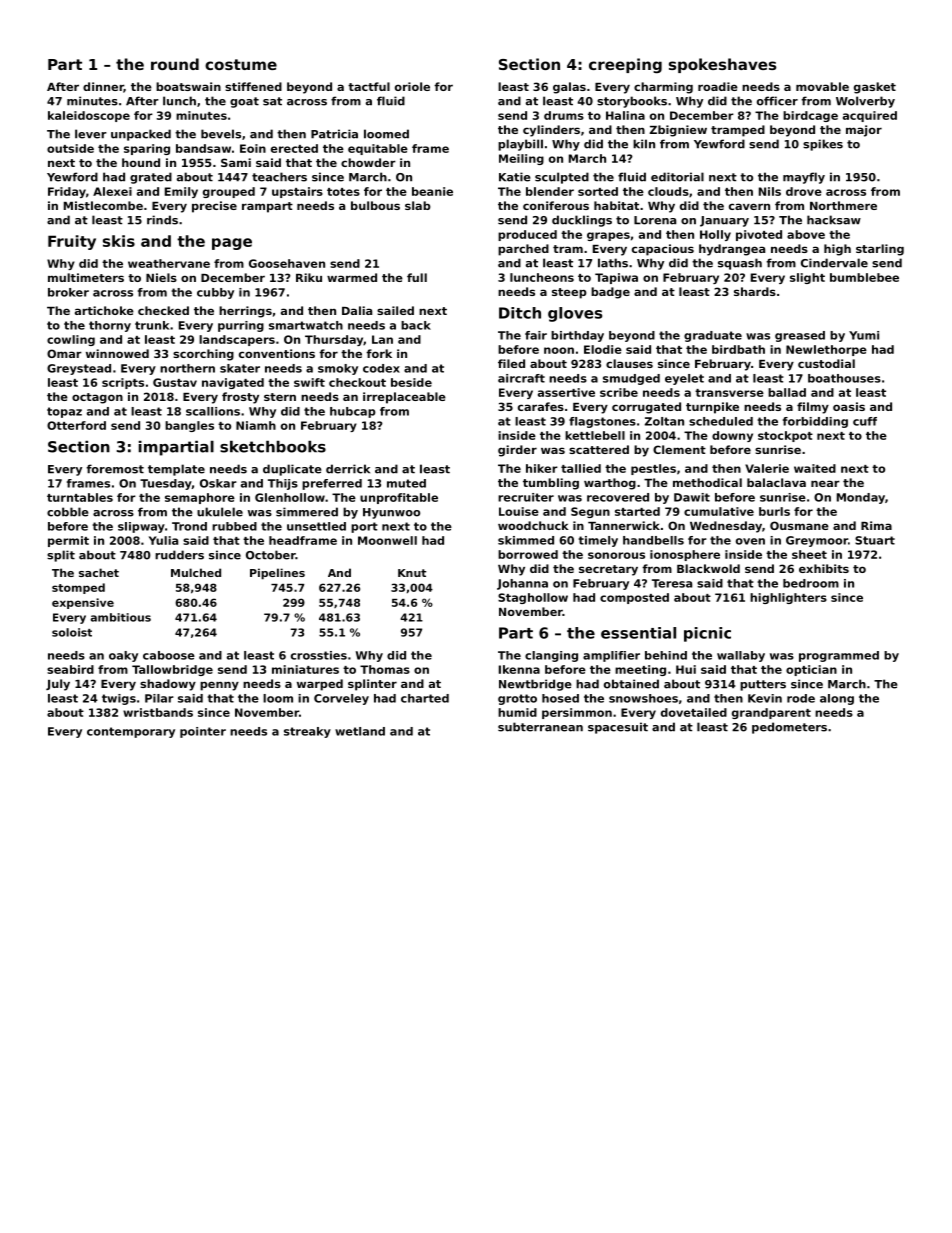 The image size is (952, 1233). I want to click on spikes, so click(823, 145).
